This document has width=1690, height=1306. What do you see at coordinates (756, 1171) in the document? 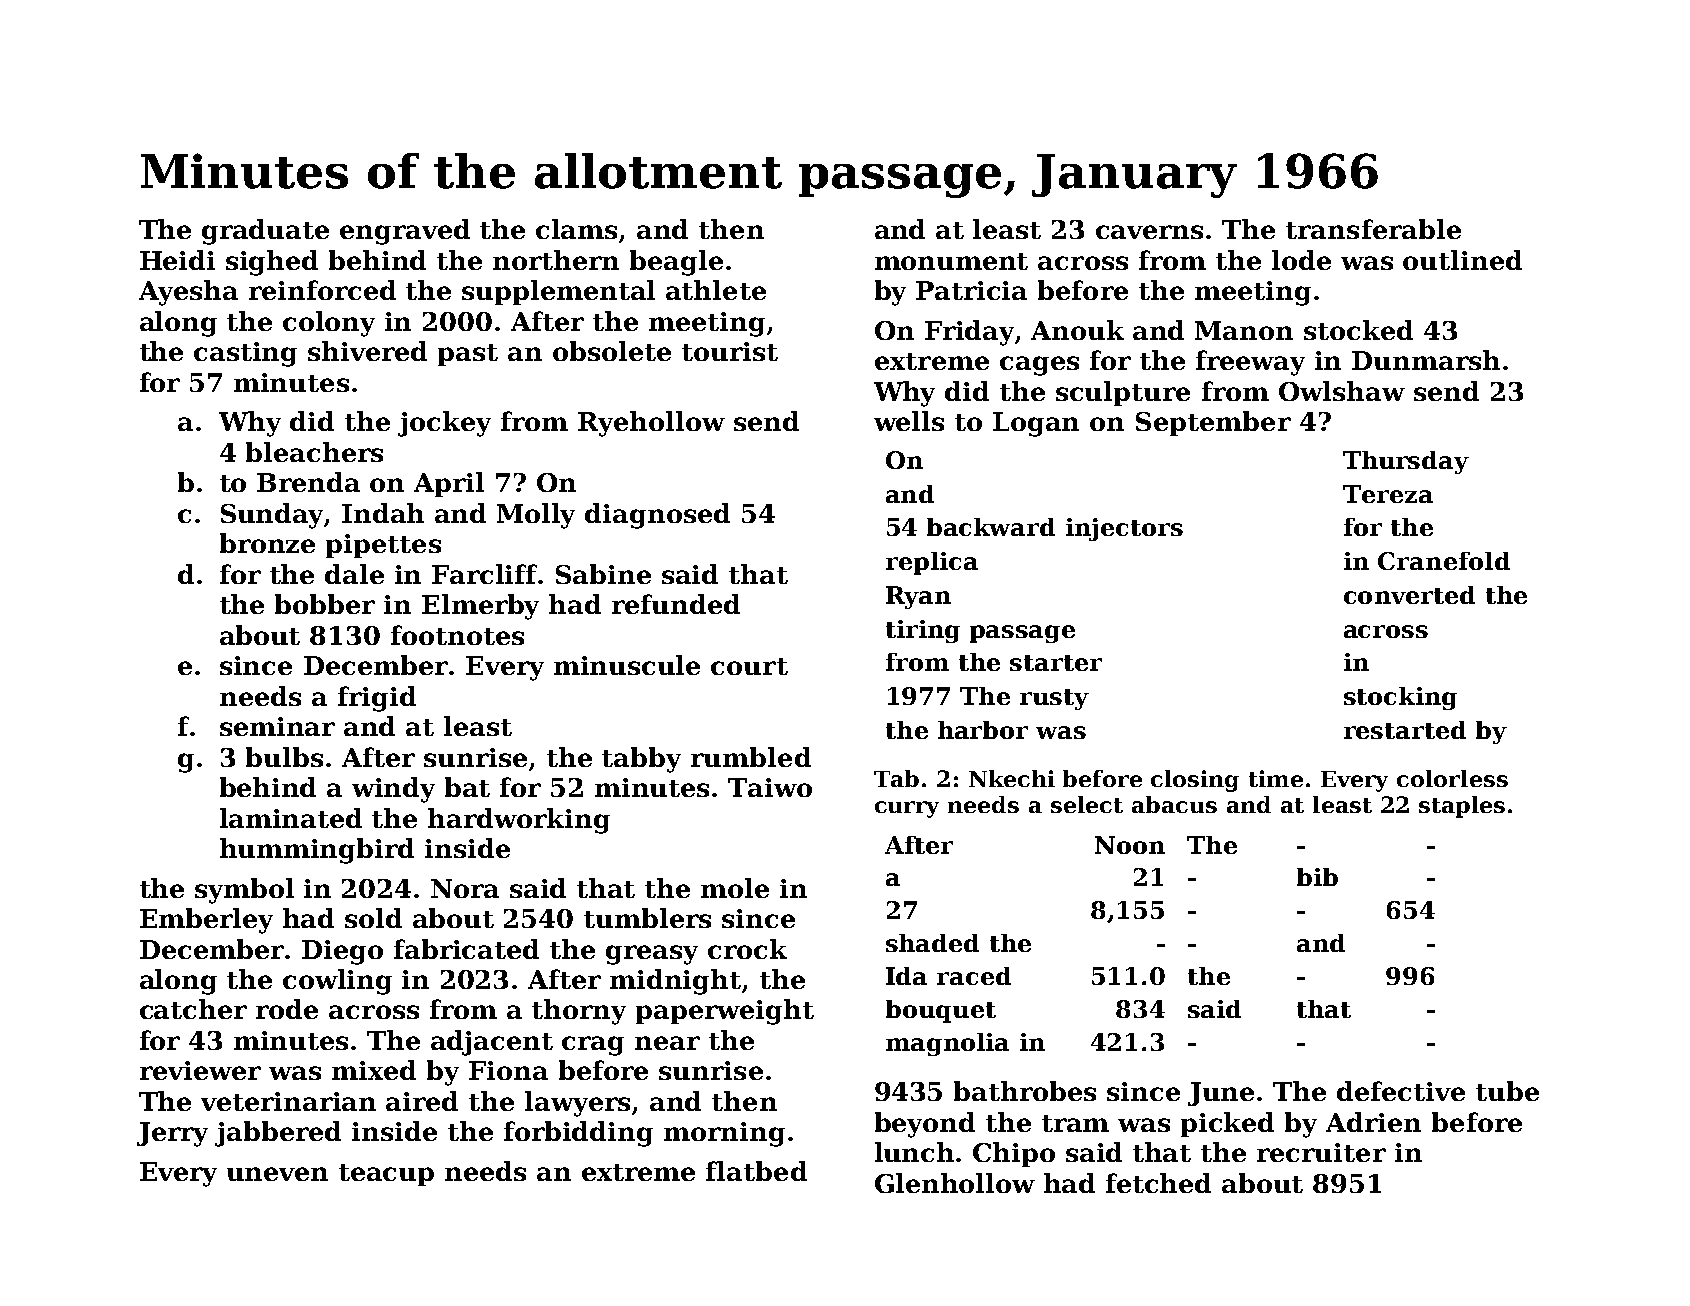
I see `flatbed` at bounding box center [756, 1171].
